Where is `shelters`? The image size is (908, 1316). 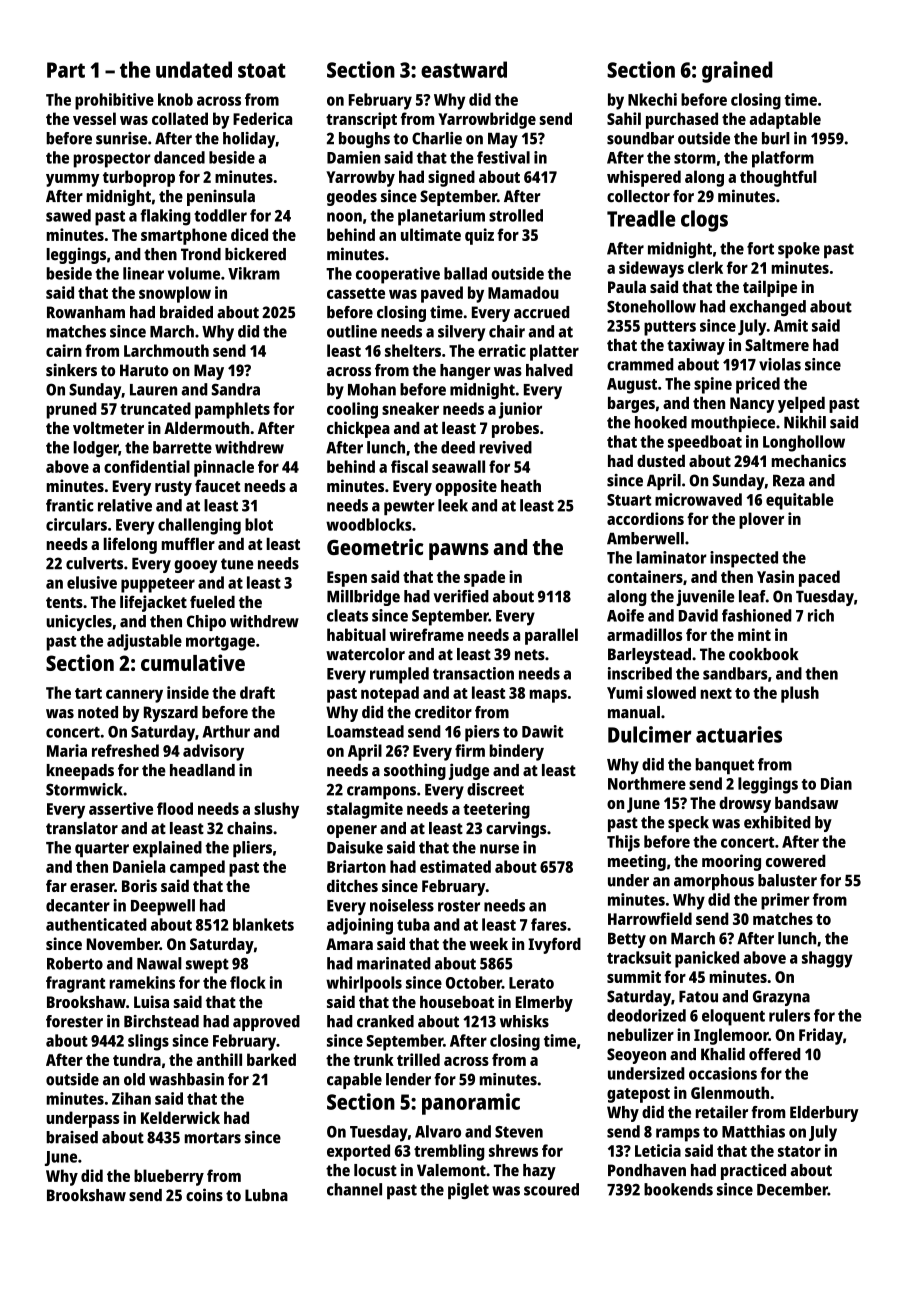
shelters is located at coordinates (413, 350).
